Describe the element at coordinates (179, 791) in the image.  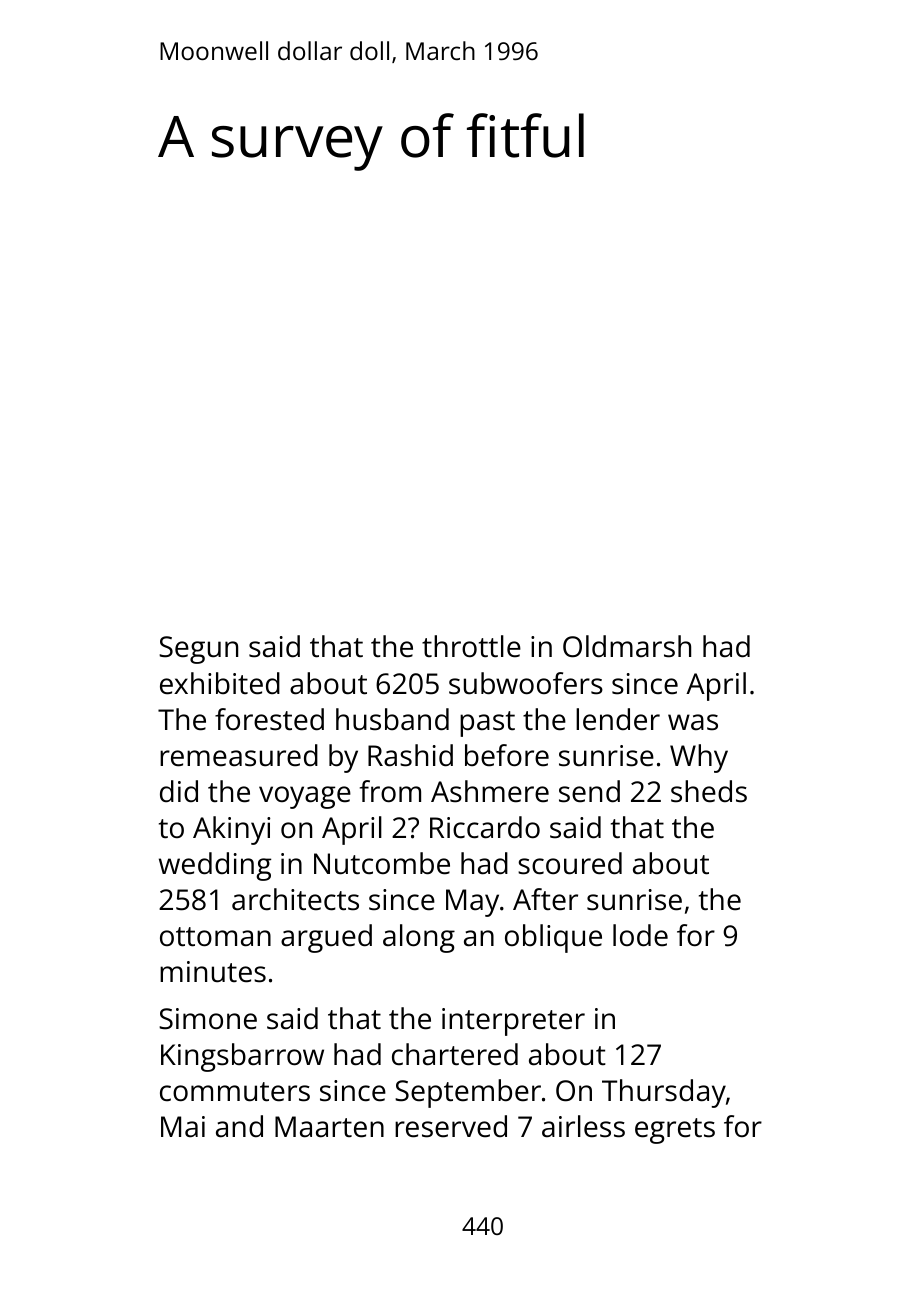
I see `did` at that location.
